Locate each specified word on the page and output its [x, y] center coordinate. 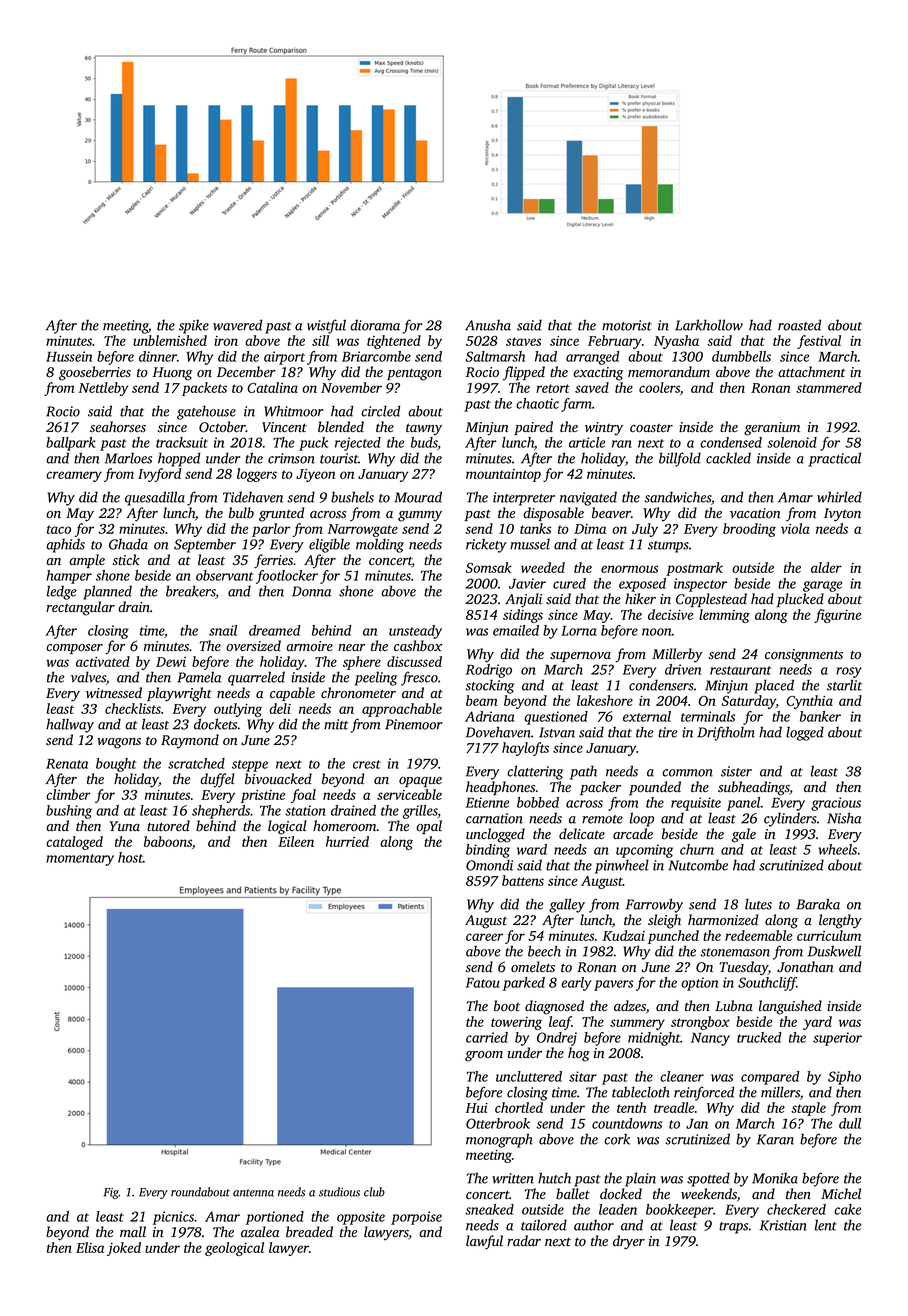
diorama [375, 325]
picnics [173, 1218]
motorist [627, 325]
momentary [80, 860]
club [374, 1192]
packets [204, 389]
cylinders [790, 819]
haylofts [525, 749]
